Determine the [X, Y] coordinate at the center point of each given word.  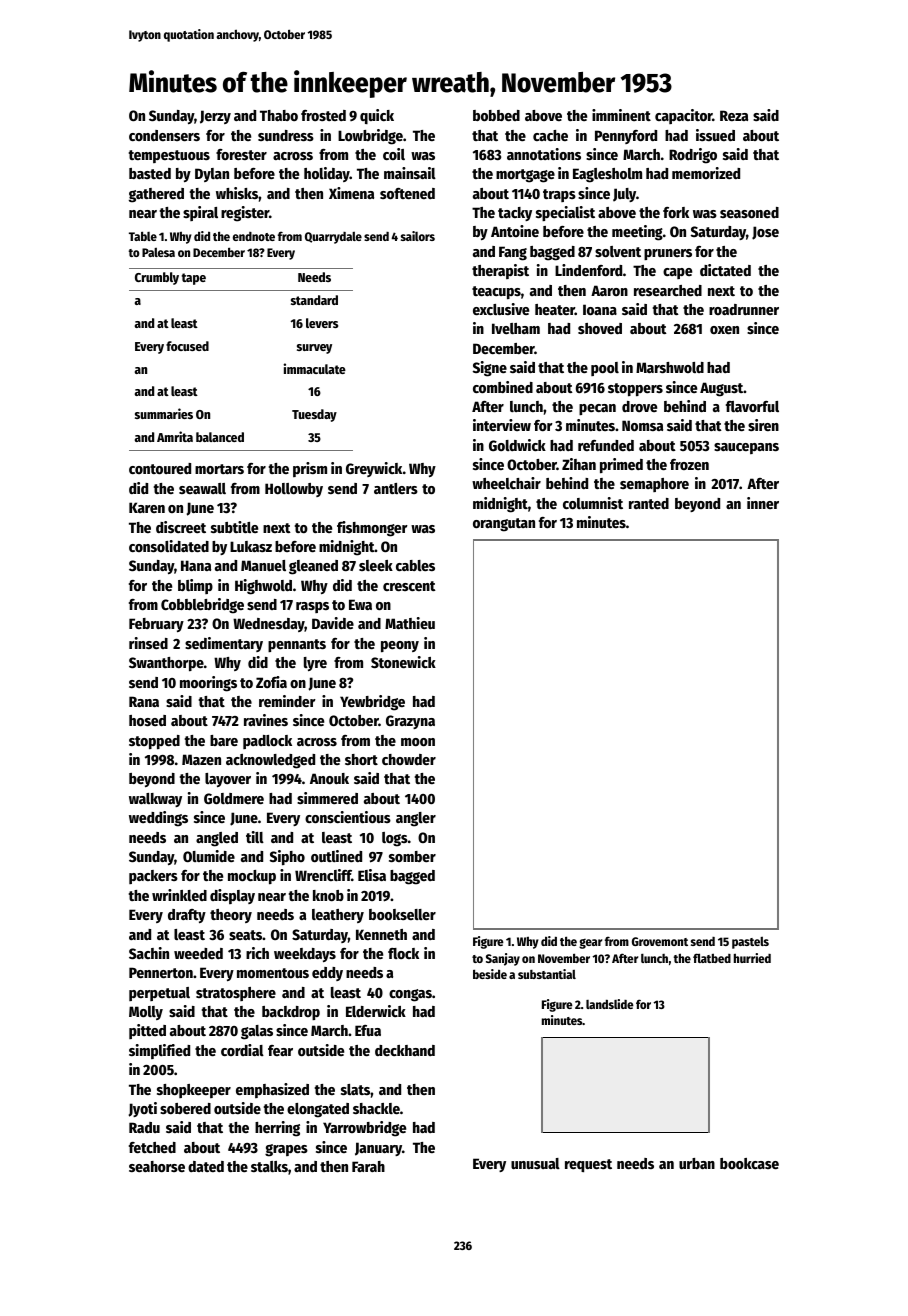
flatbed [712, 958]
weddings [158, 819]
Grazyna [410, 722]
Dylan [212, 175]
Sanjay [503, 959]
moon [418, 742]
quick [377, 116]
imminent [621, 115]
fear [280, 1050]
